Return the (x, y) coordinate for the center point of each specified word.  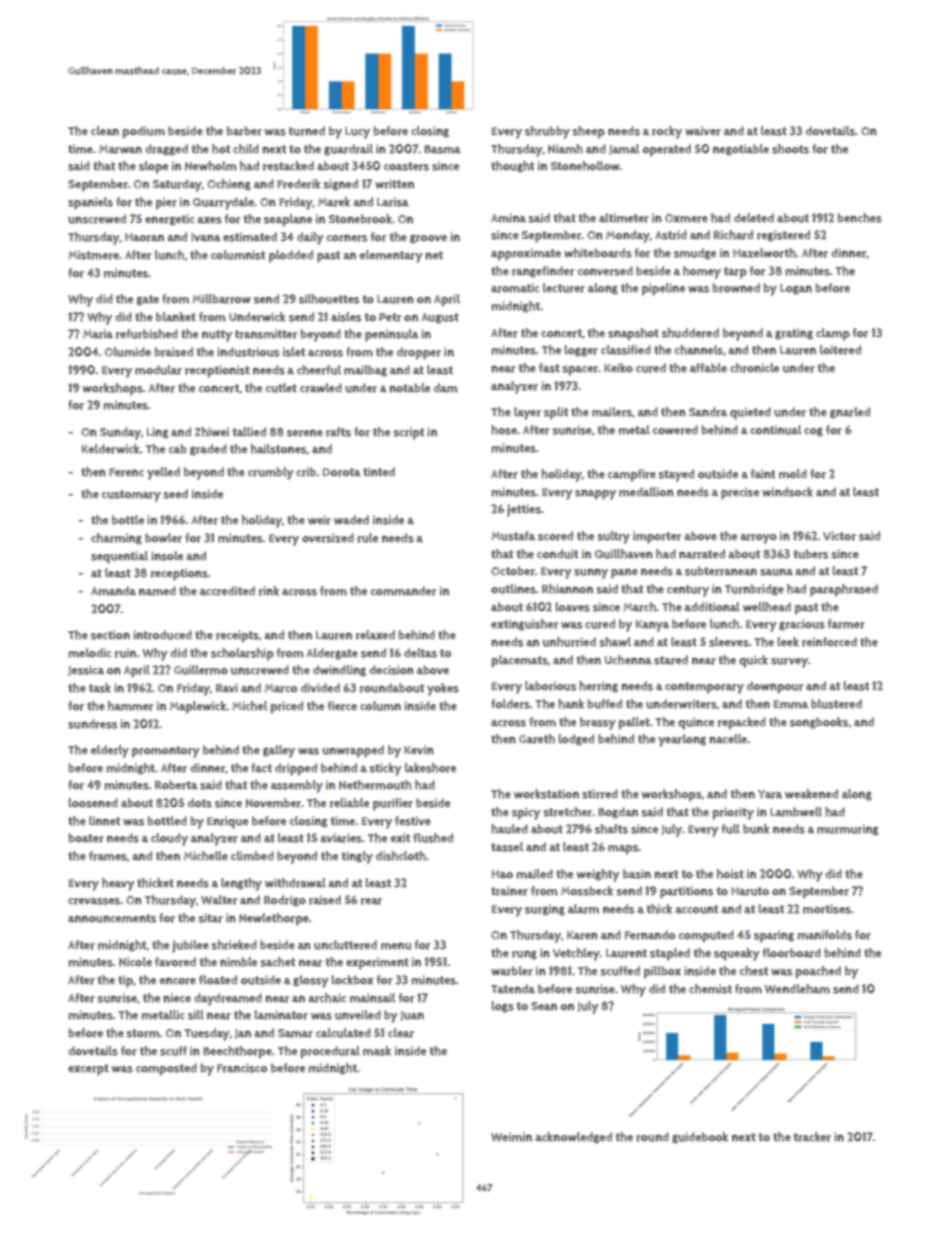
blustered (836, 704)
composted (166, 1069)
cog (813, 432)
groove (428, 239)
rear (371, 901)
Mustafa (513, 536)
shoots (790, 149)
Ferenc (126, 472)
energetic (169, 220)
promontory (165, 752)
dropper (419, 353)
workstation (546, 794)
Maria (98, 334)
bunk (756, 829)
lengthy (241, 884)
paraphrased (844, 590)
